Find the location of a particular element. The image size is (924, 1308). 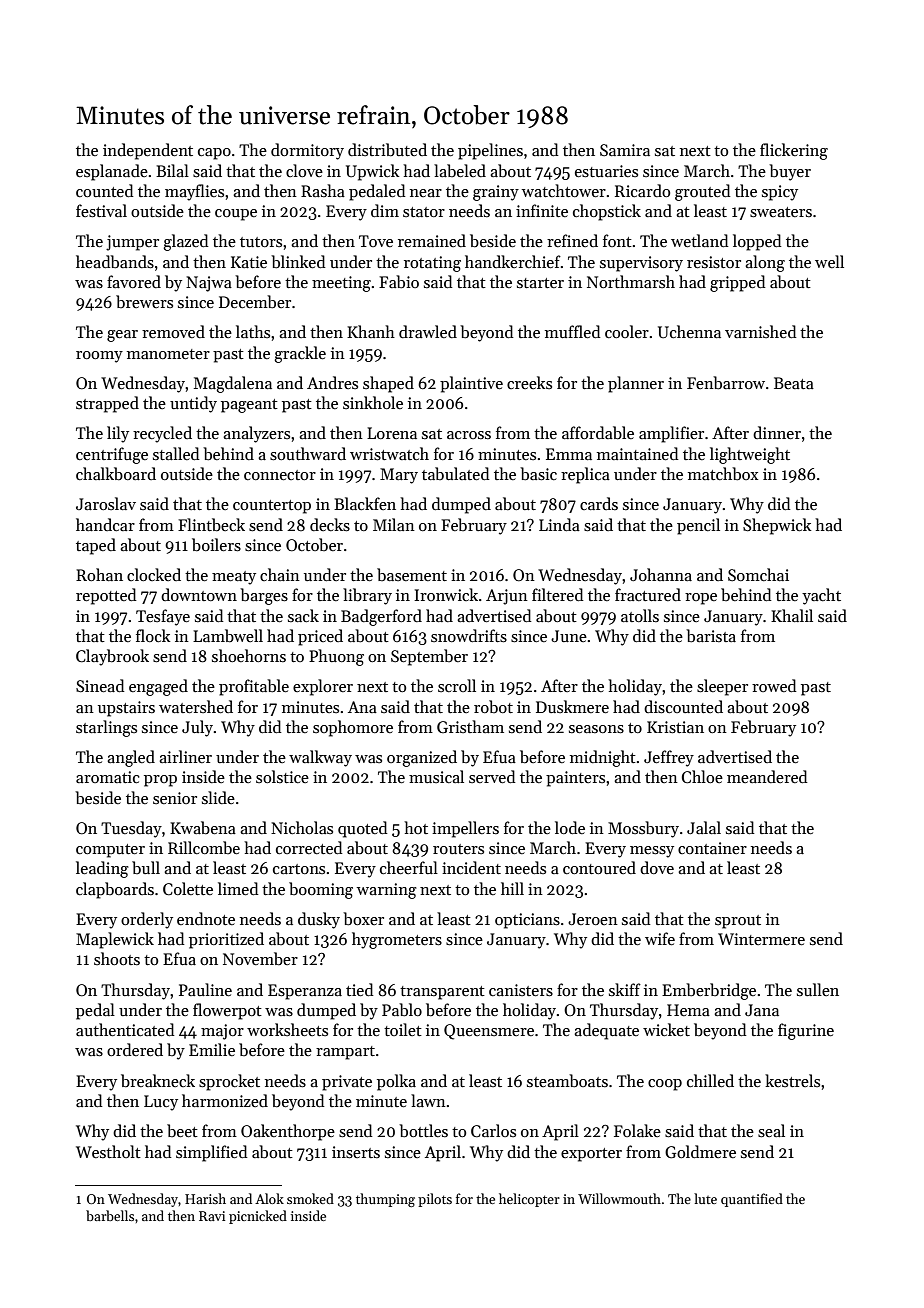

headbands is located at coordinates (115, 262).
